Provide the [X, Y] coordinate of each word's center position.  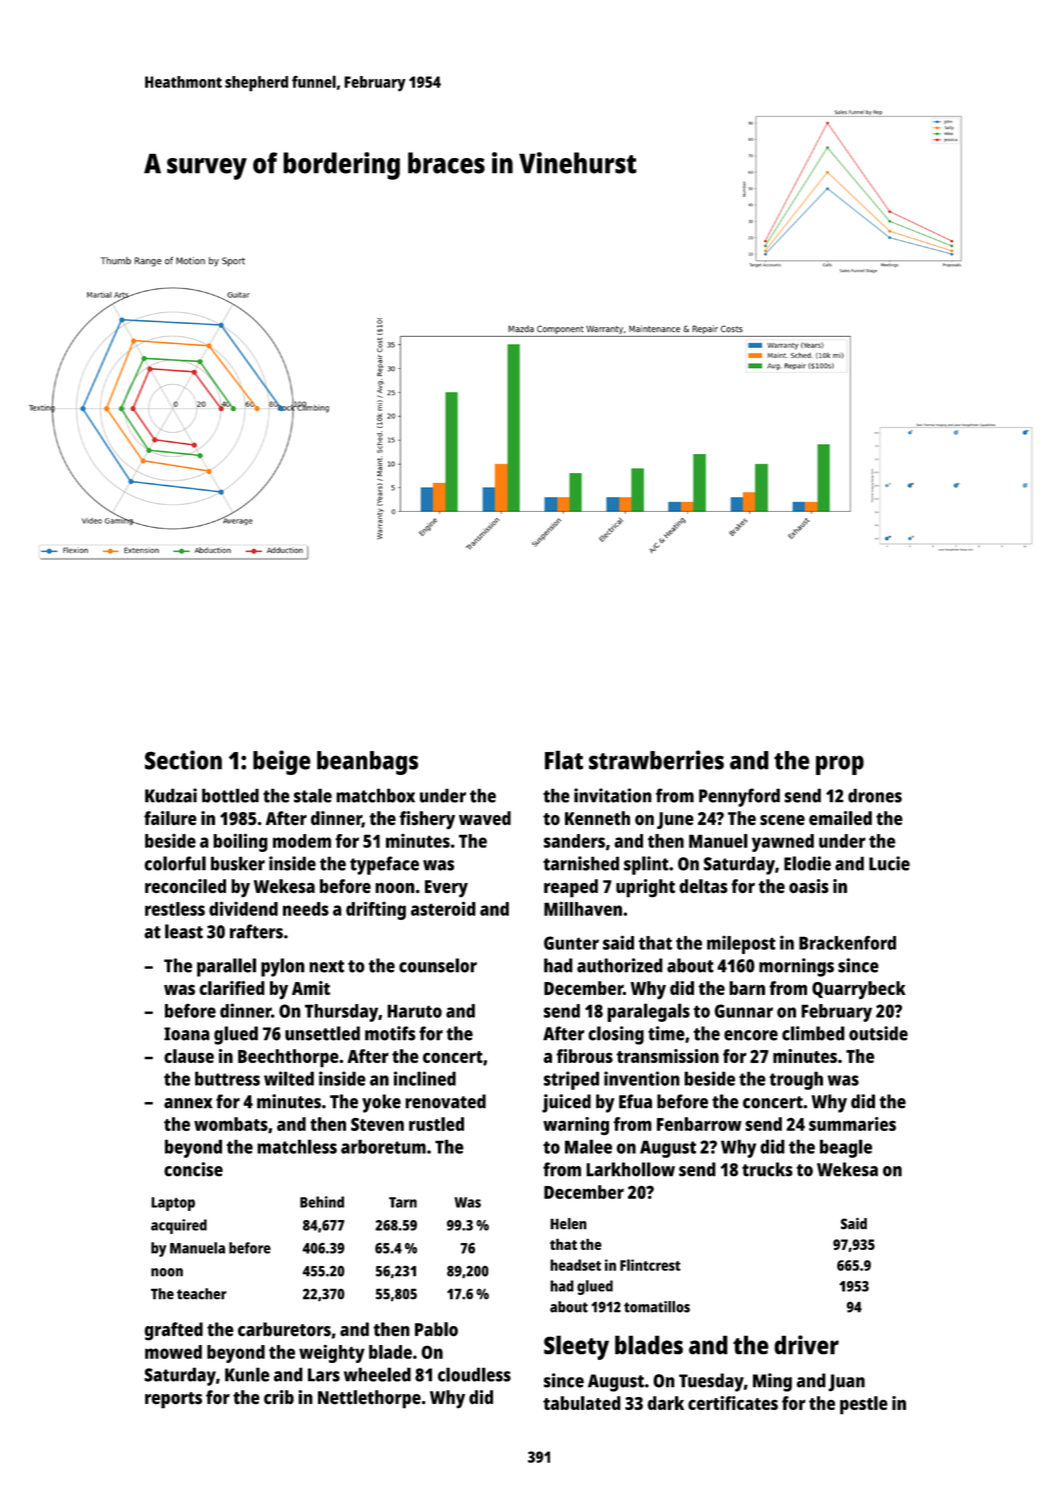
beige [282, 762]
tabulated [582, 1403]
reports [173, 1400]
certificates [733, 1403]
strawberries [656, 760]
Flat [564, 760]
